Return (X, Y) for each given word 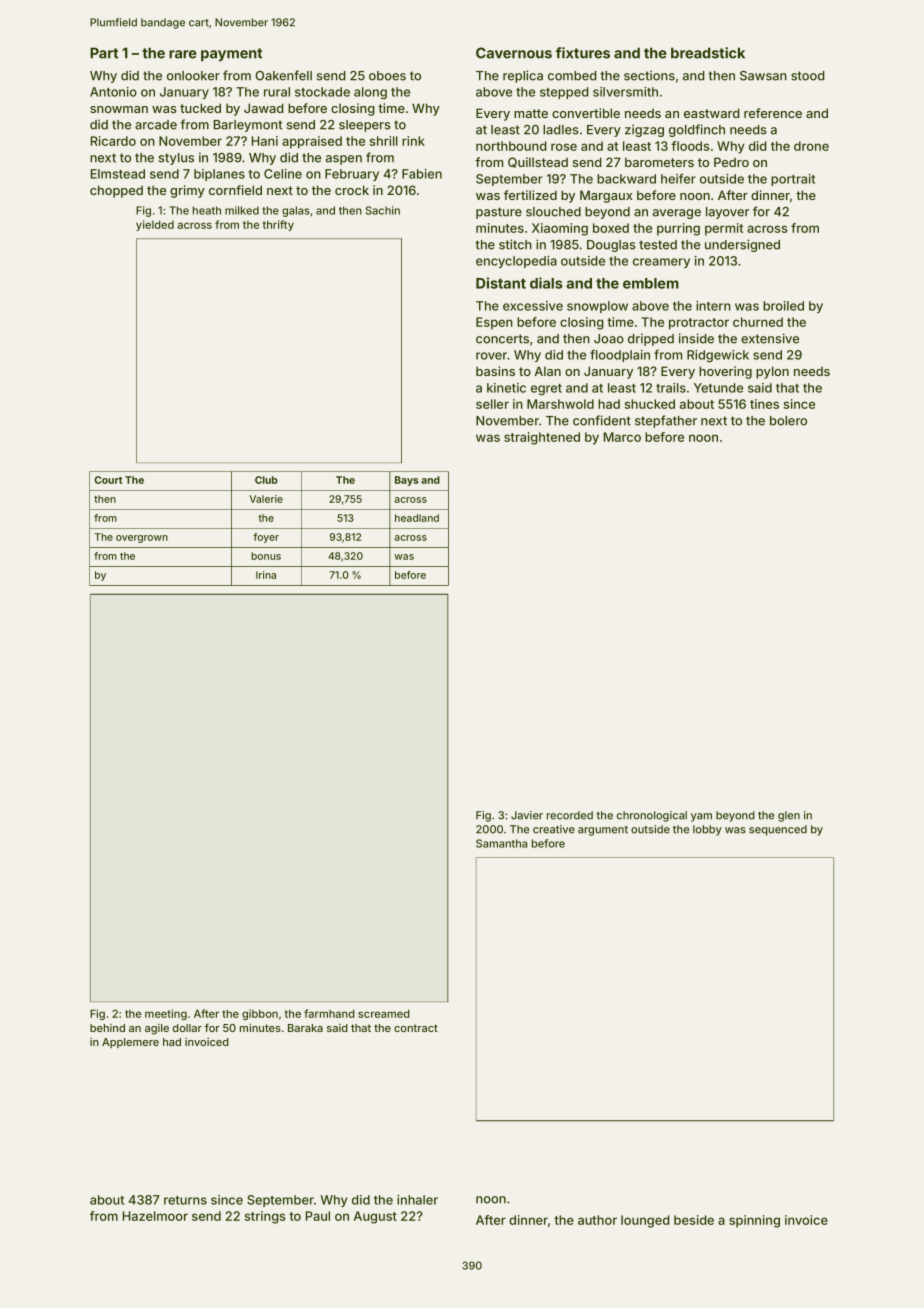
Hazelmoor (155, 1216)
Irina (266, 575)
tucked (200, 108)
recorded (570, 815)
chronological (652, 816)
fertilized (530, 195)
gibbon (260, 1014)
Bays (407, 481)
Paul (318, 1216)
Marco (622, 437)
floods (690, 146)
